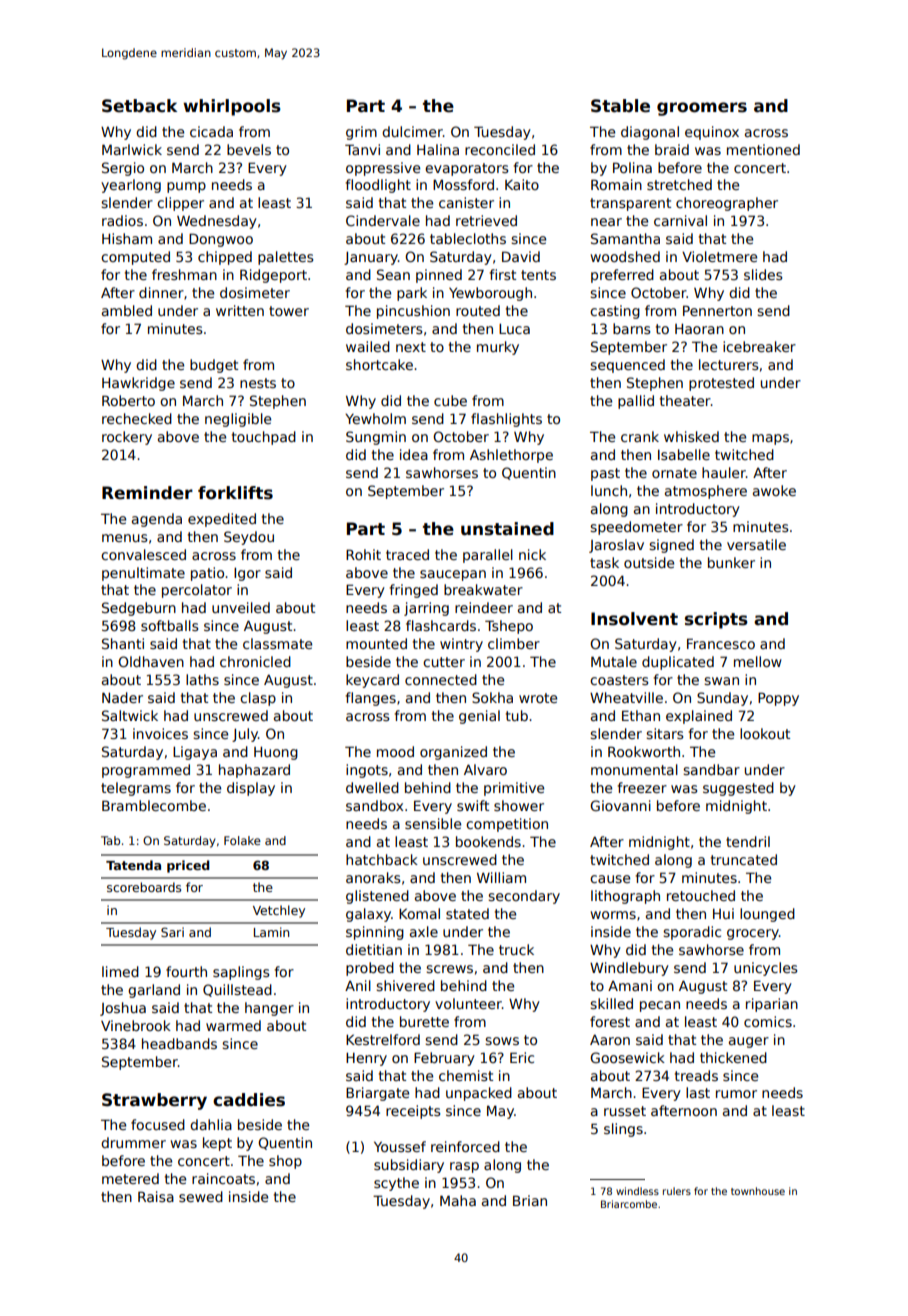 The image size is (908, 1316). Describe the element at coordinates (441, 679) in the screenshot. I see `connected` at that location.
